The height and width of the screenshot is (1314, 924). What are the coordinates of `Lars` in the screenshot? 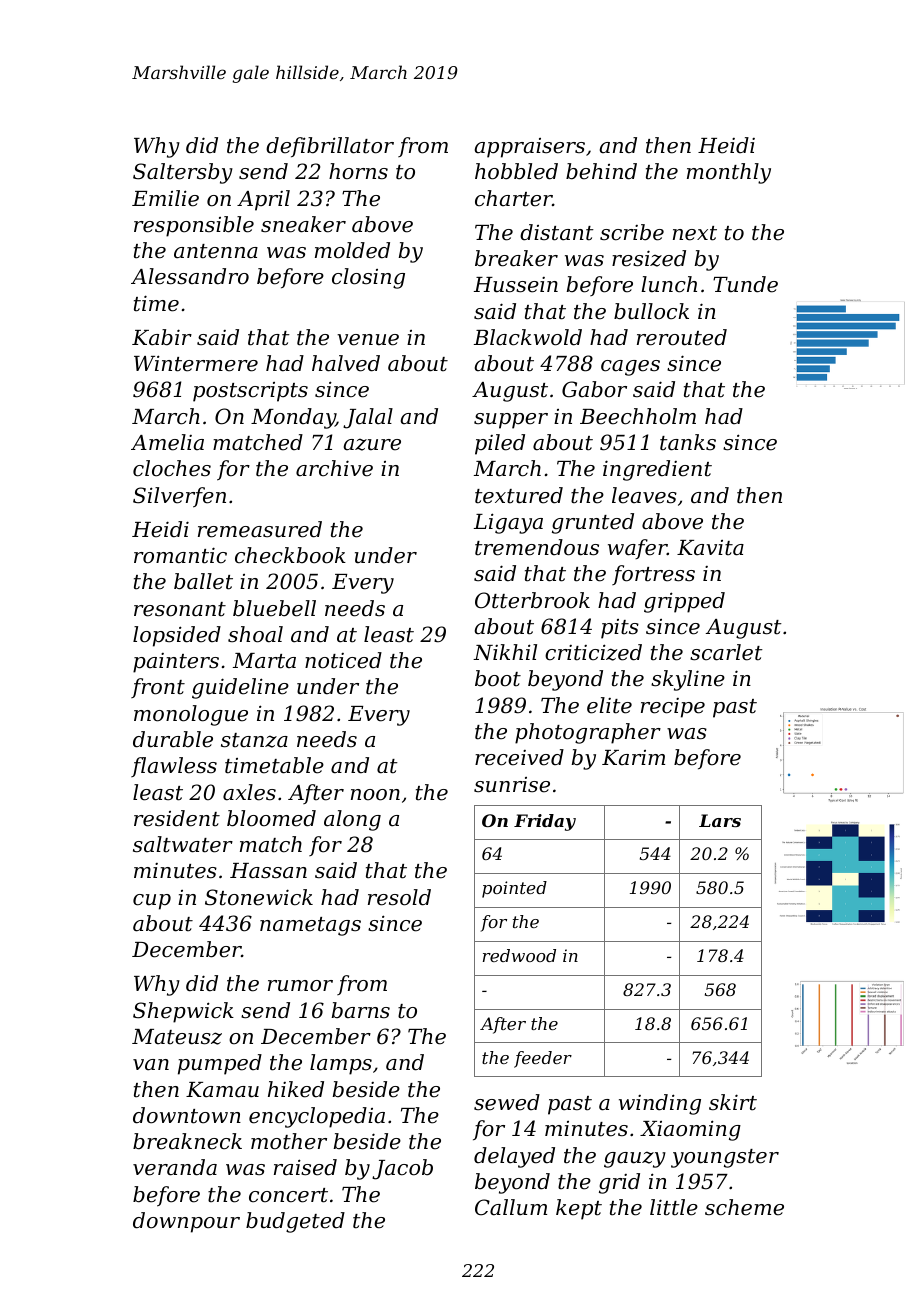 It's located at (720, 820).
